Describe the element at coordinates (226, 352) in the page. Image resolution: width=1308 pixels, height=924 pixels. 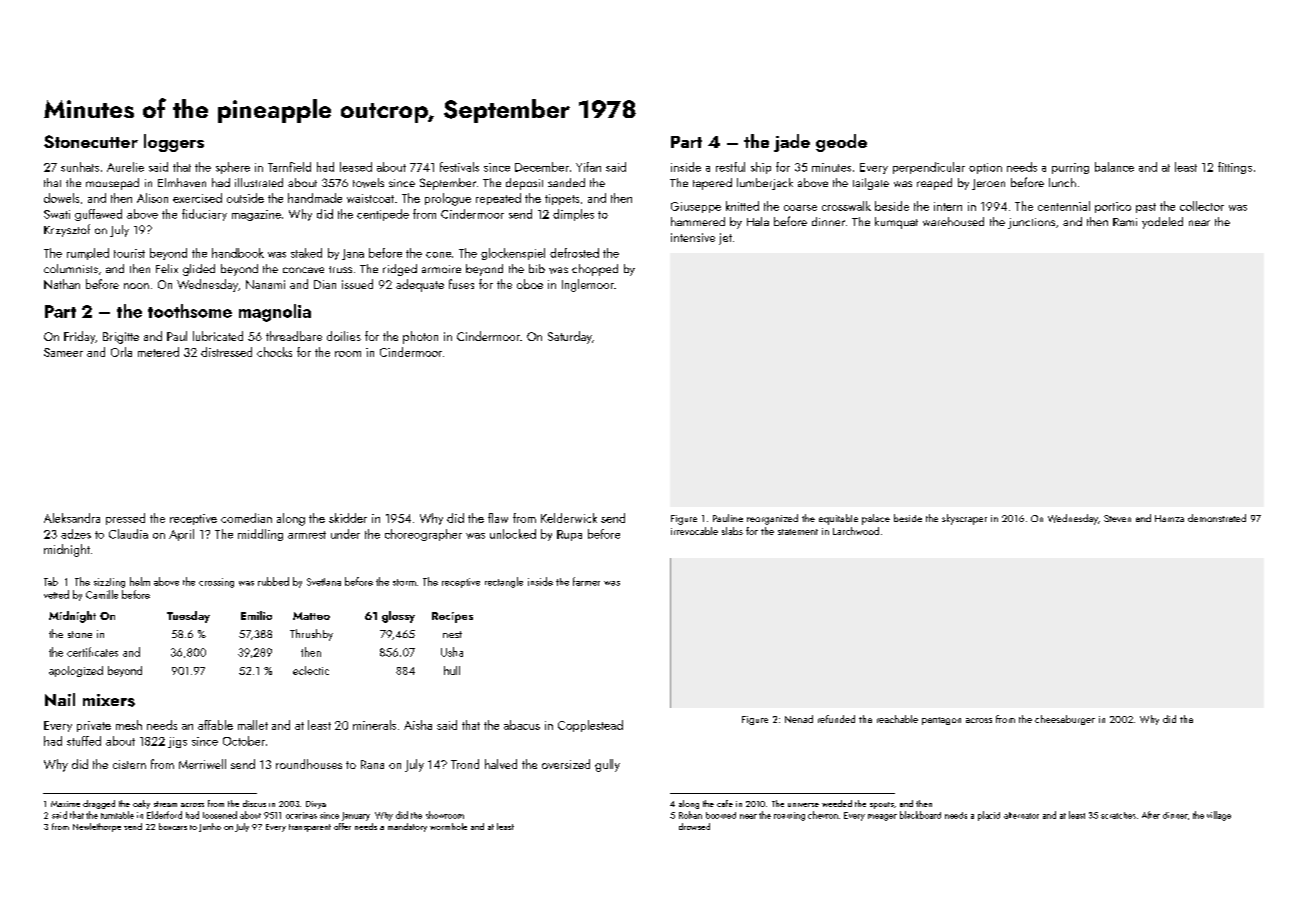
I see `distressed` at that location.
